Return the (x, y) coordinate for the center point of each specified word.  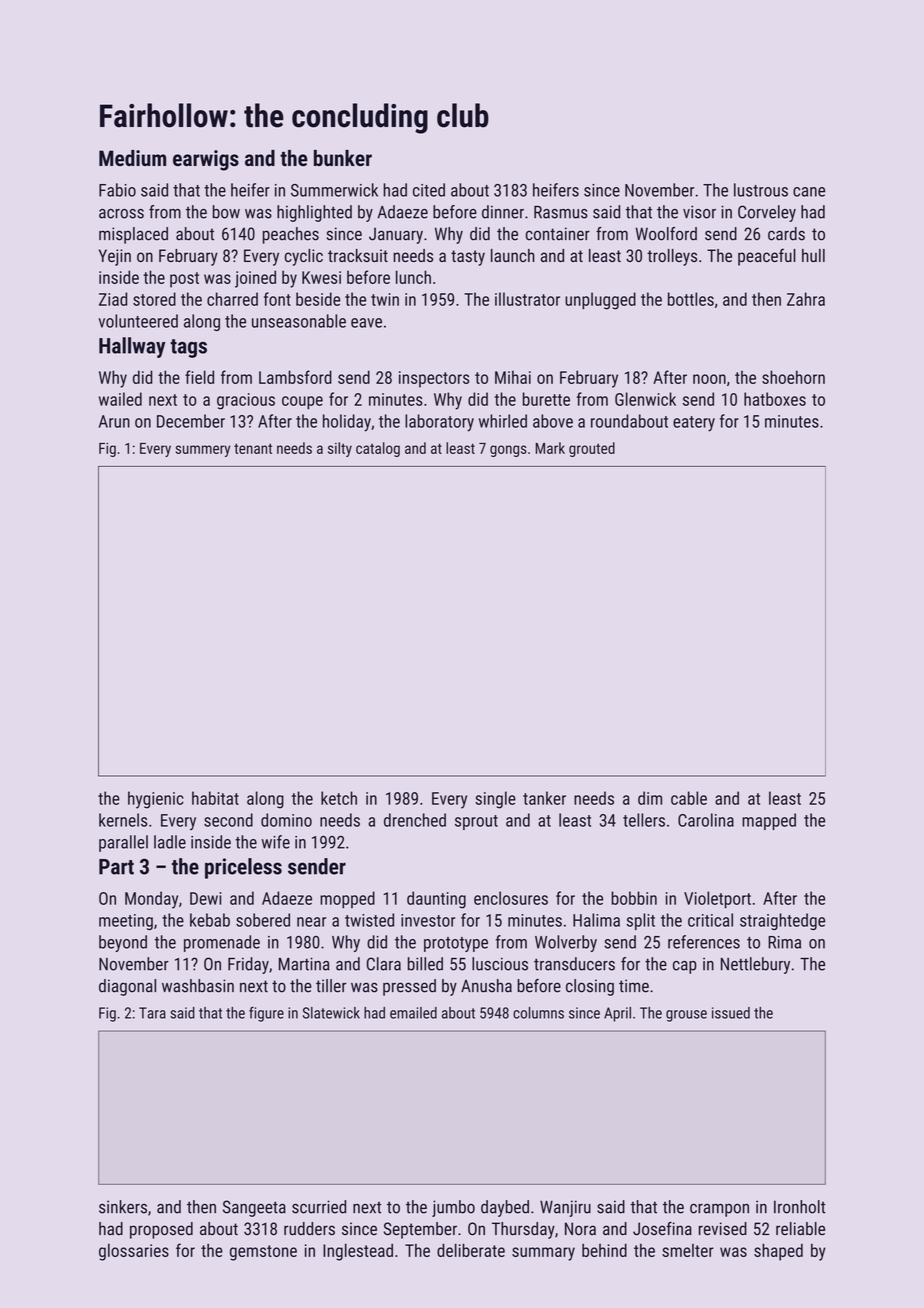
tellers (644, 820)
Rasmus (561, 212)
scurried (319, 1207)
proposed (161, 1230)
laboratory (439, 423)
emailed (413, 1013)
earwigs (206, 160)
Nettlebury (755, 965)
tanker (544, 798)
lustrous (761, 190)
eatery (694, 424)
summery (203, 451)
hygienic (156, 800)
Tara (152, 1013)
